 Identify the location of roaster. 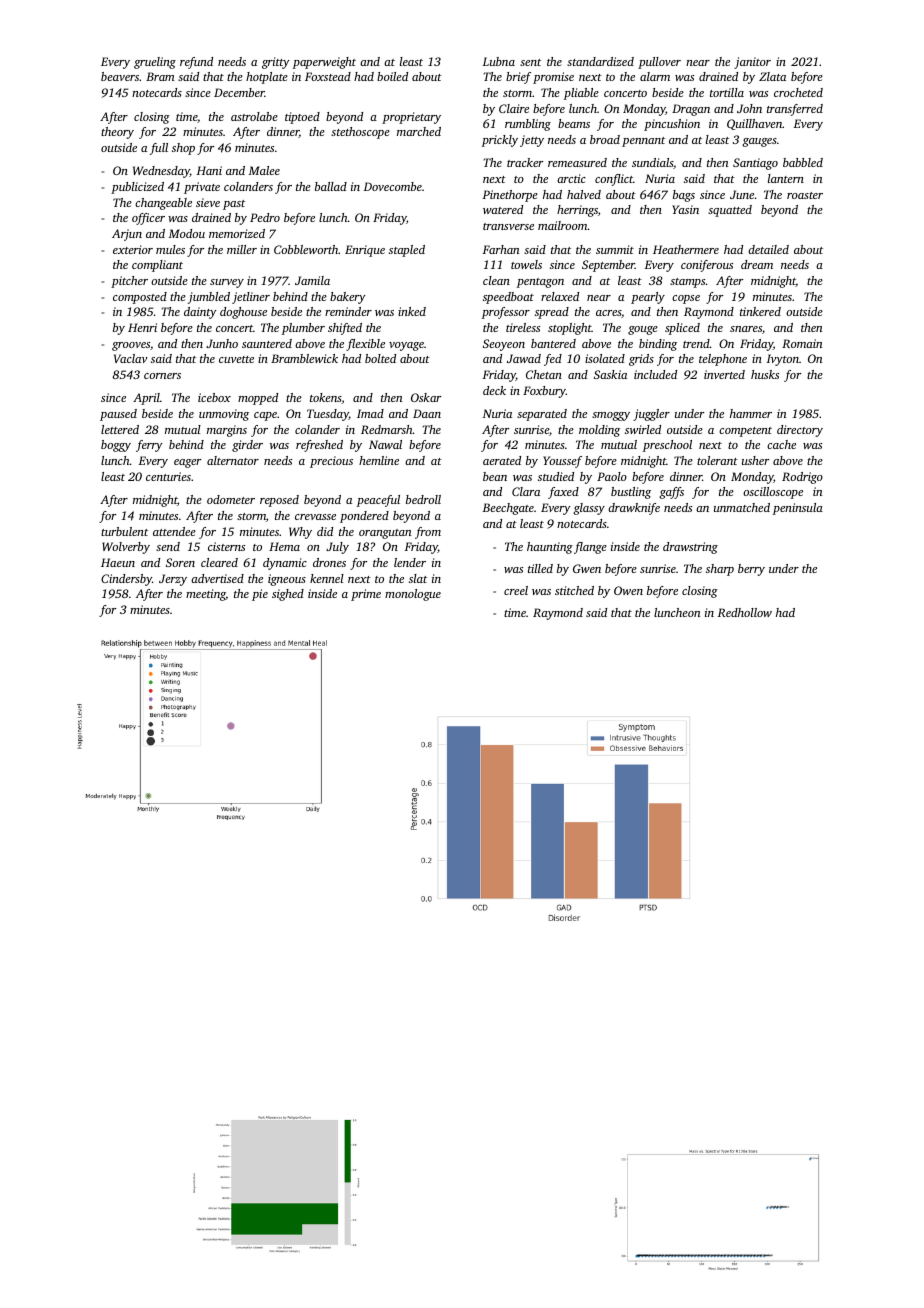
(805, 195).
